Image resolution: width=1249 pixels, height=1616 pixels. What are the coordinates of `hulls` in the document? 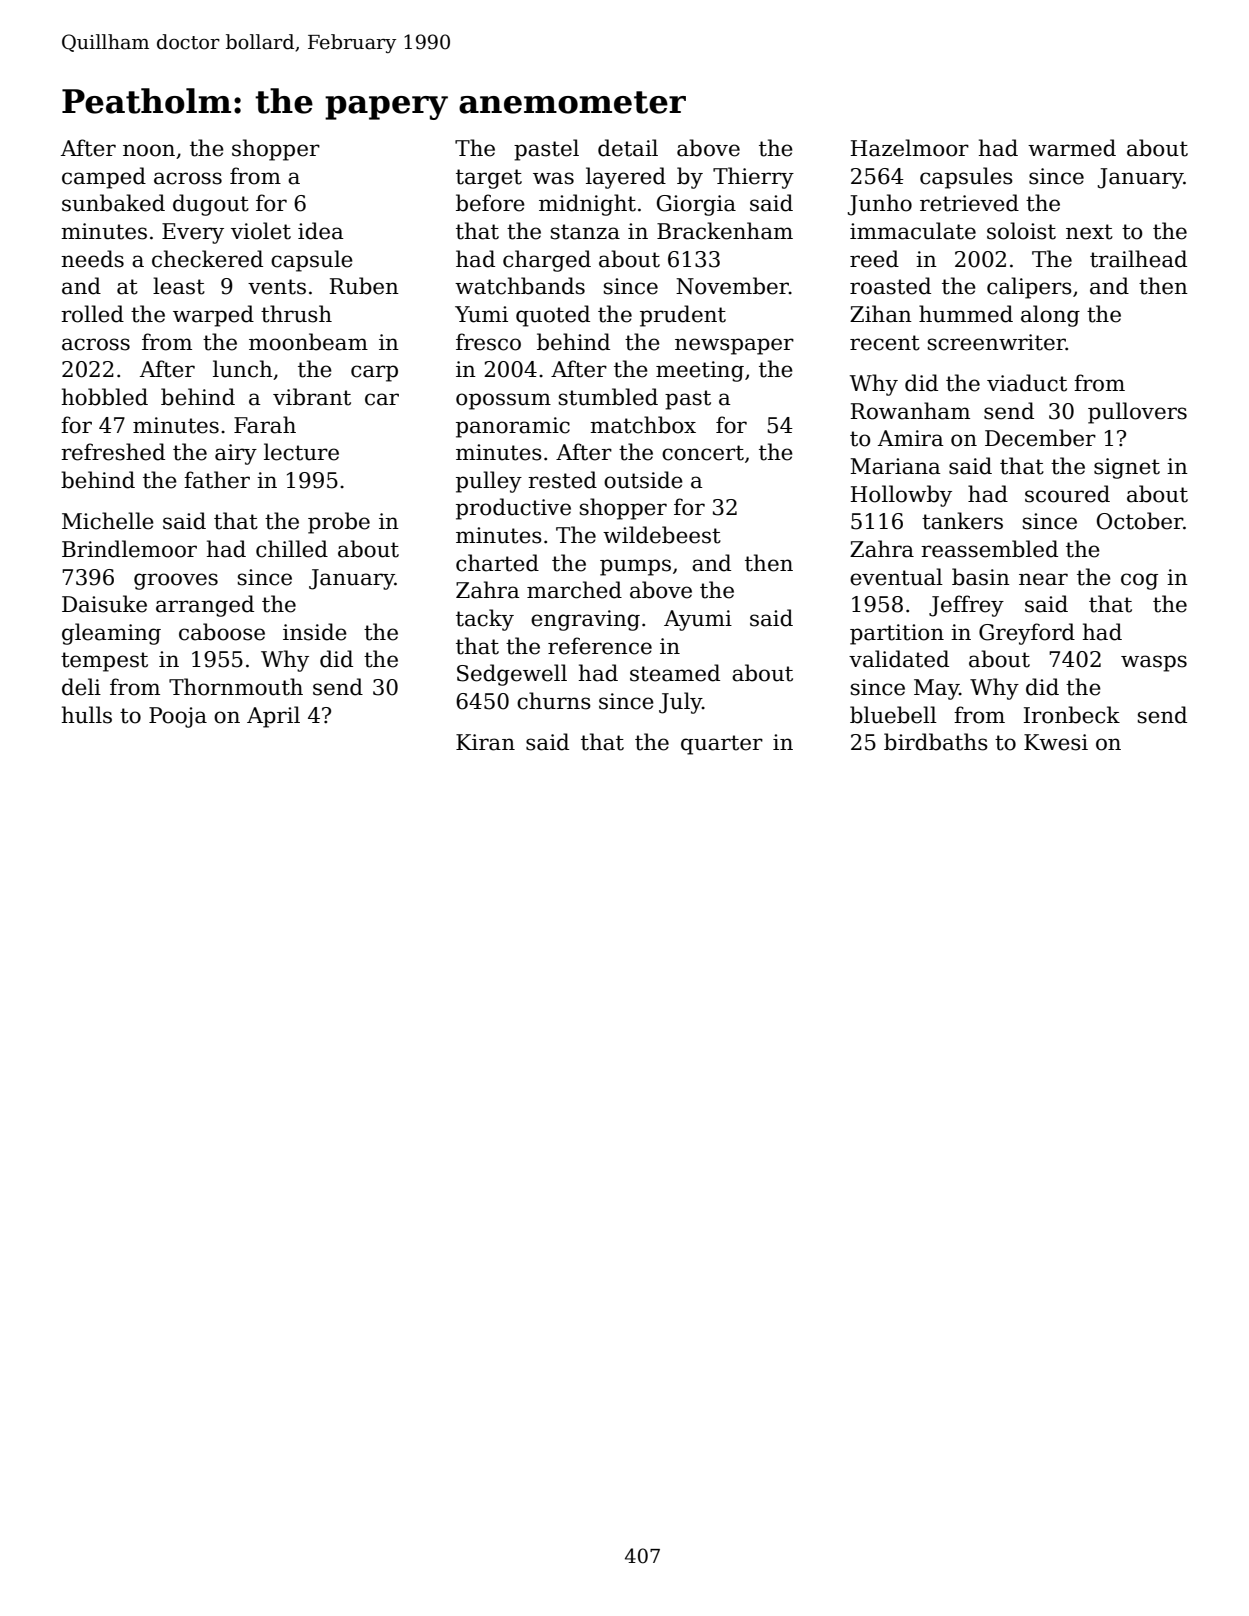 It's located at (87, 715).
